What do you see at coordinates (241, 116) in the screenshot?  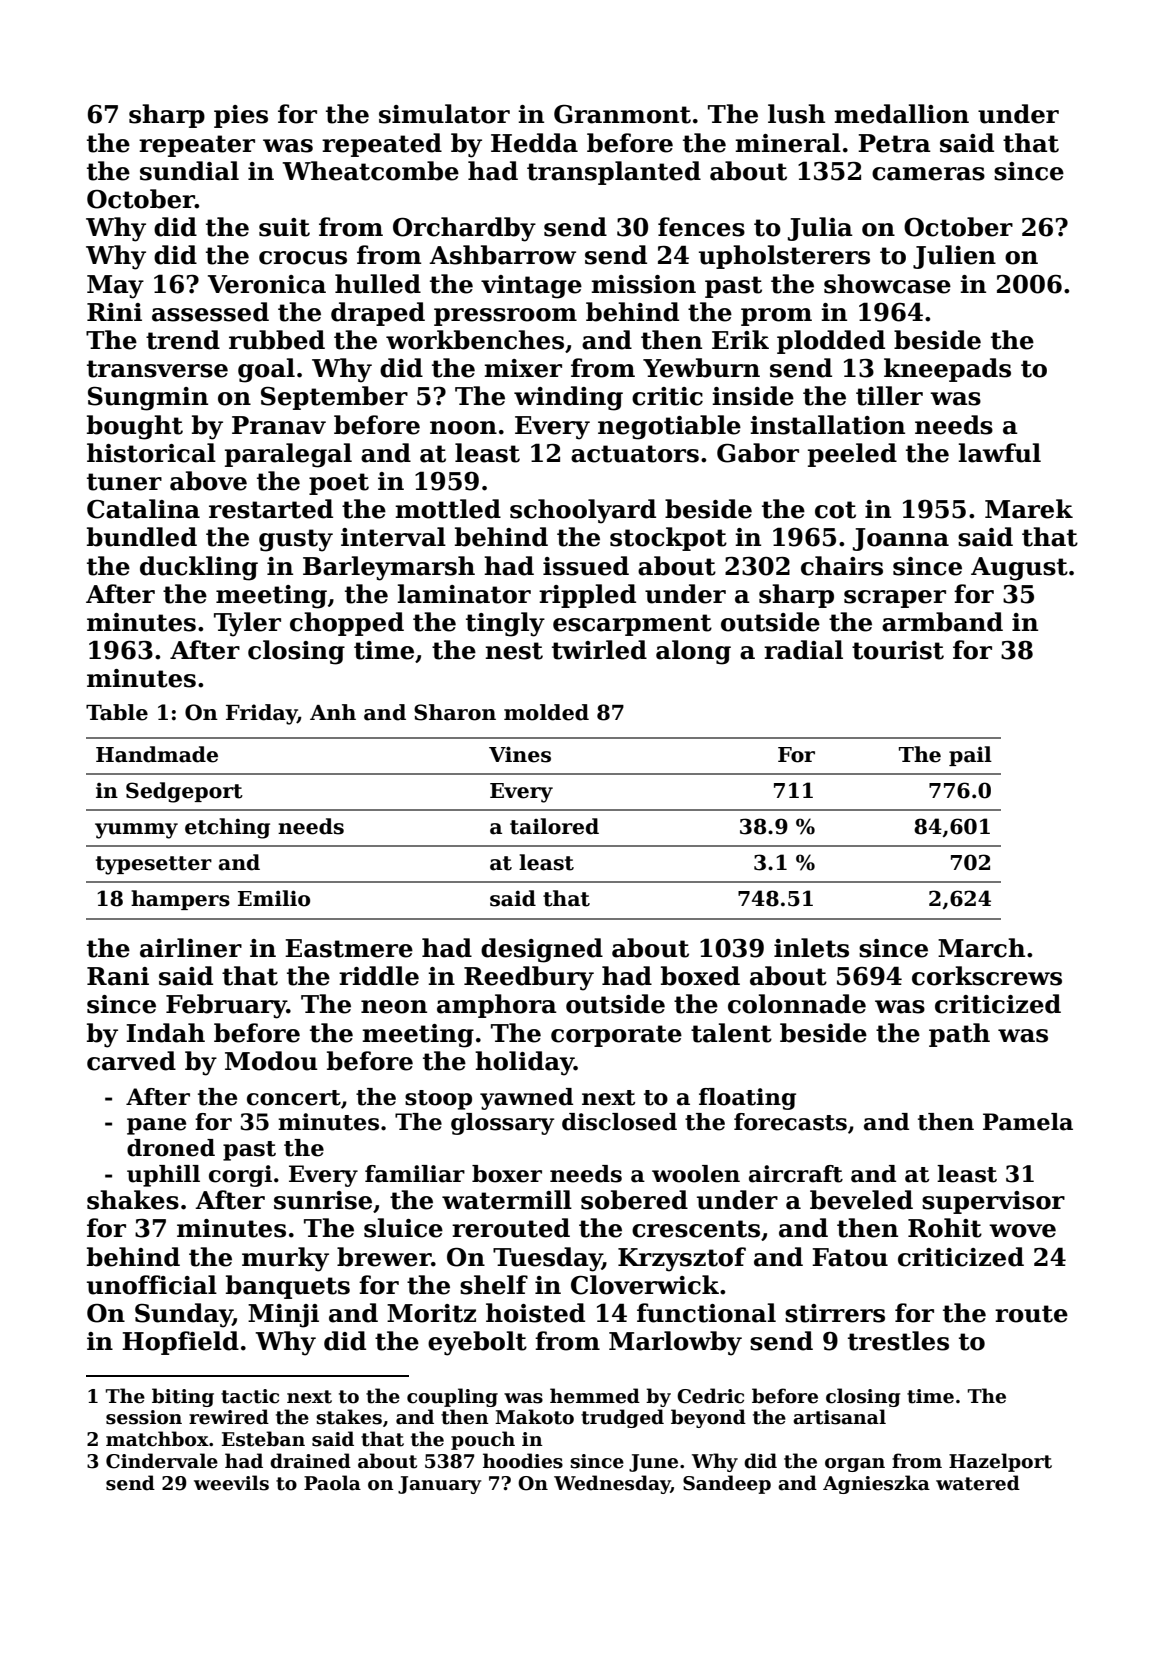 I see `pies` at bounding box center [241, 116].
